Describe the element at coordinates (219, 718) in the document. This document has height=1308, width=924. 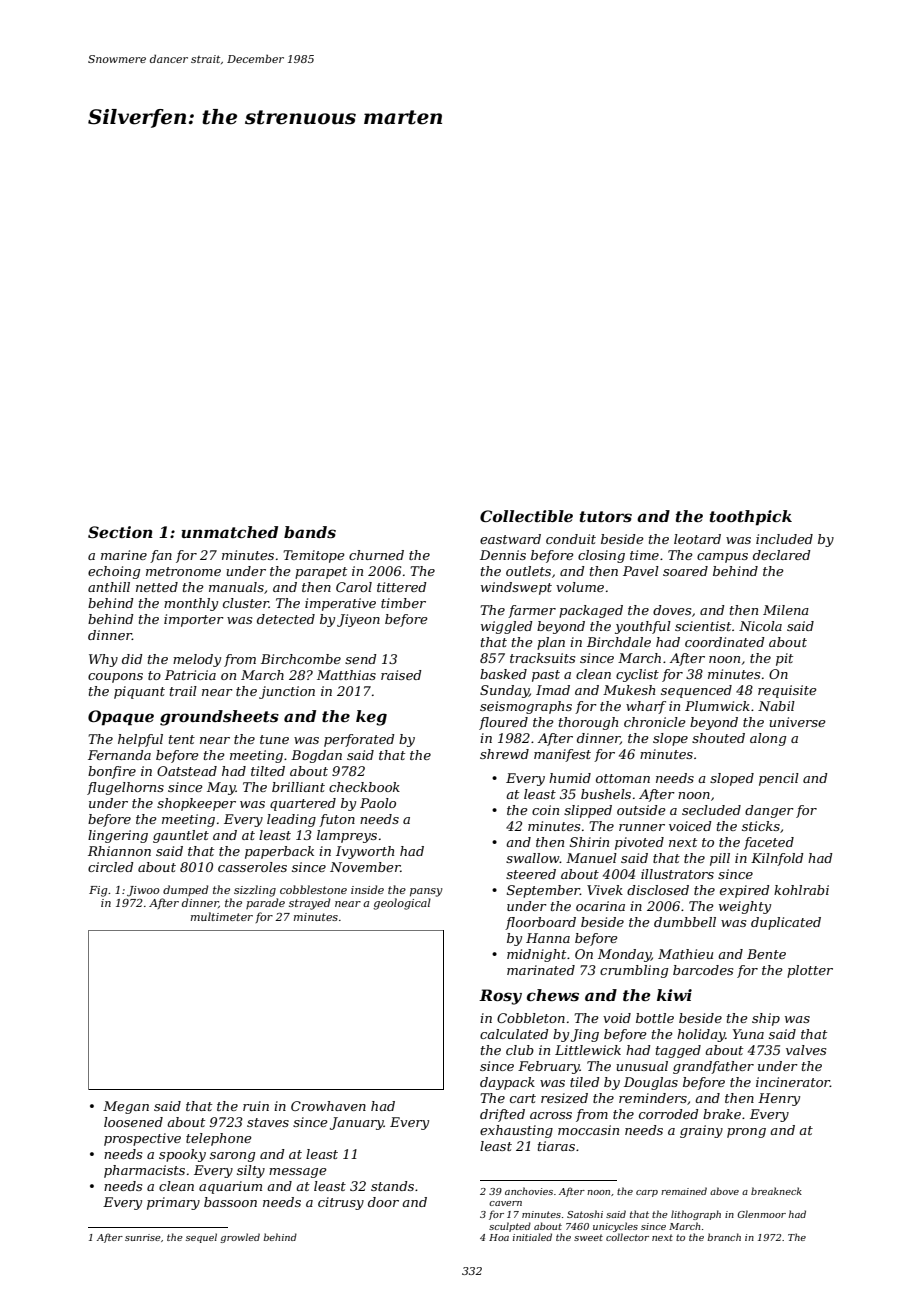
I see `groundsheets` at that location.
